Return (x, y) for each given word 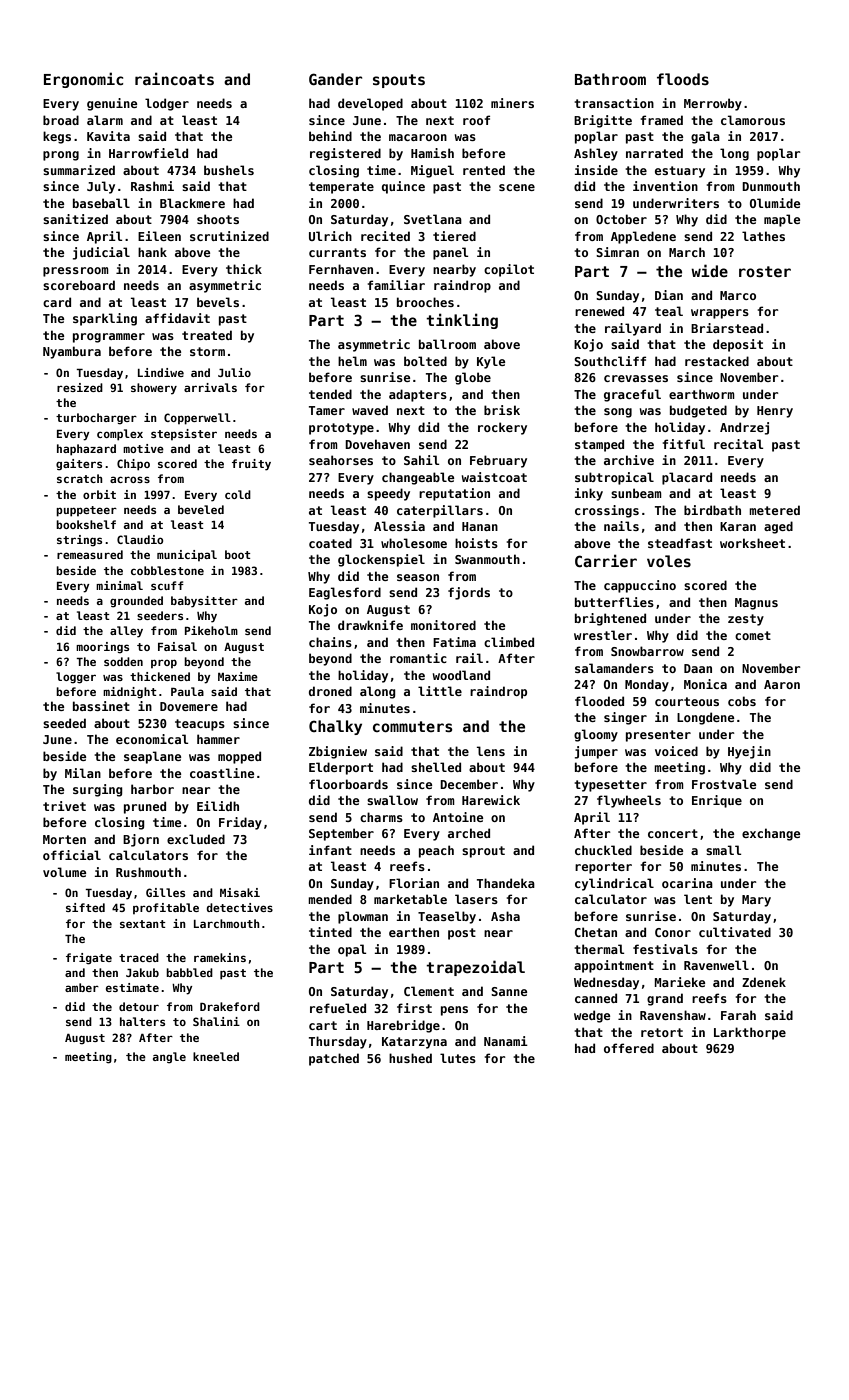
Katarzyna (414, 1043)
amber (82, 987)
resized (80, 387)
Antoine (458, 817)
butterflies (614, 602)
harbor (152, 789)
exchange (771, 834)
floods (683, 79)
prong (61, 156)
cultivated (735, 932)
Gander (335, 79)
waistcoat (494, 477)
